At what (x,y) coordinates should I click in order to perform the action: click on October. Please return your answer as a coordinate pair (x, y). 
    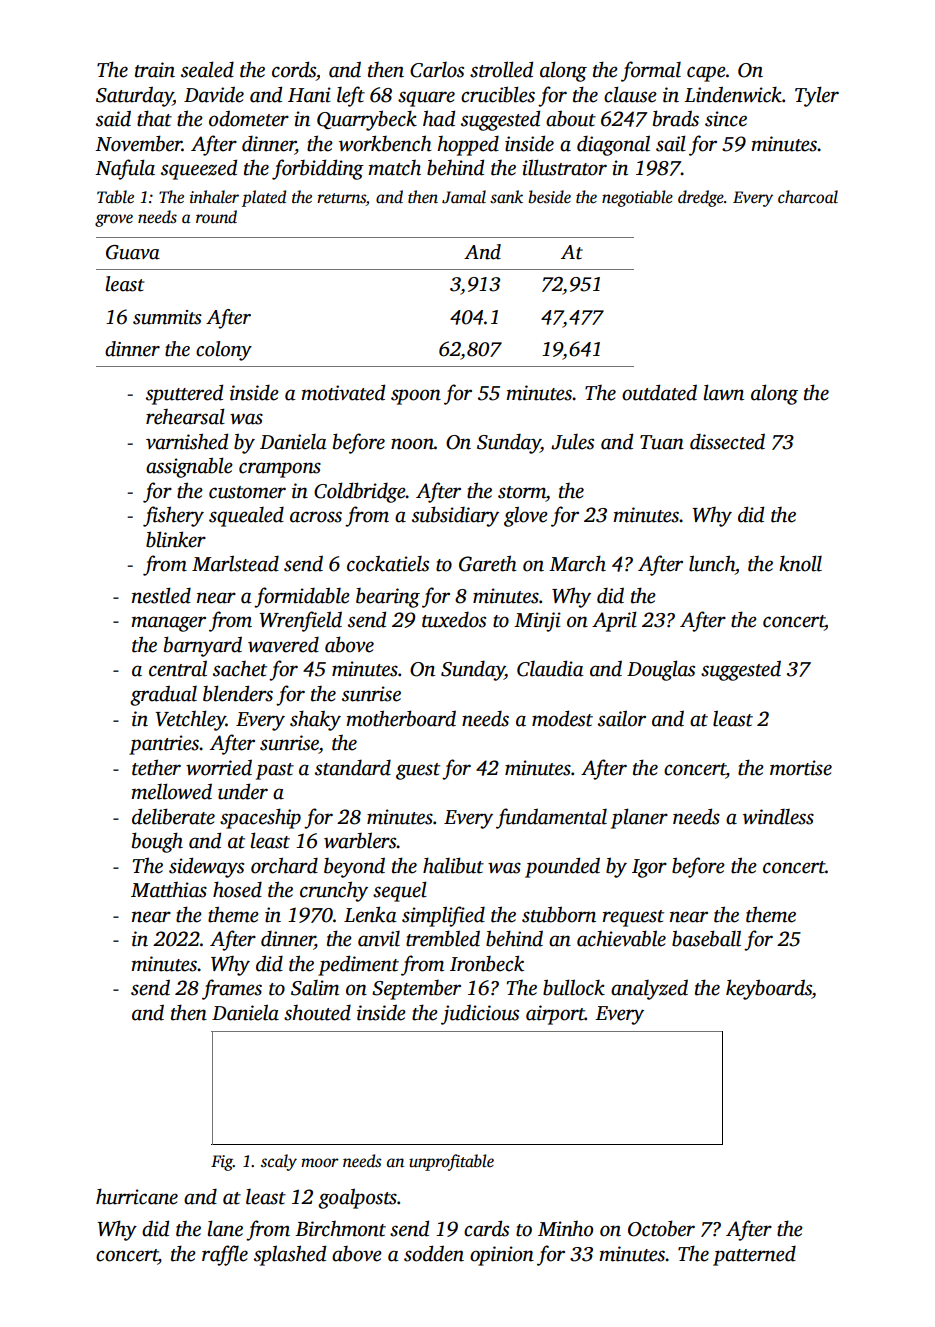
    Looking at the image, I should click on (661, 1228).
